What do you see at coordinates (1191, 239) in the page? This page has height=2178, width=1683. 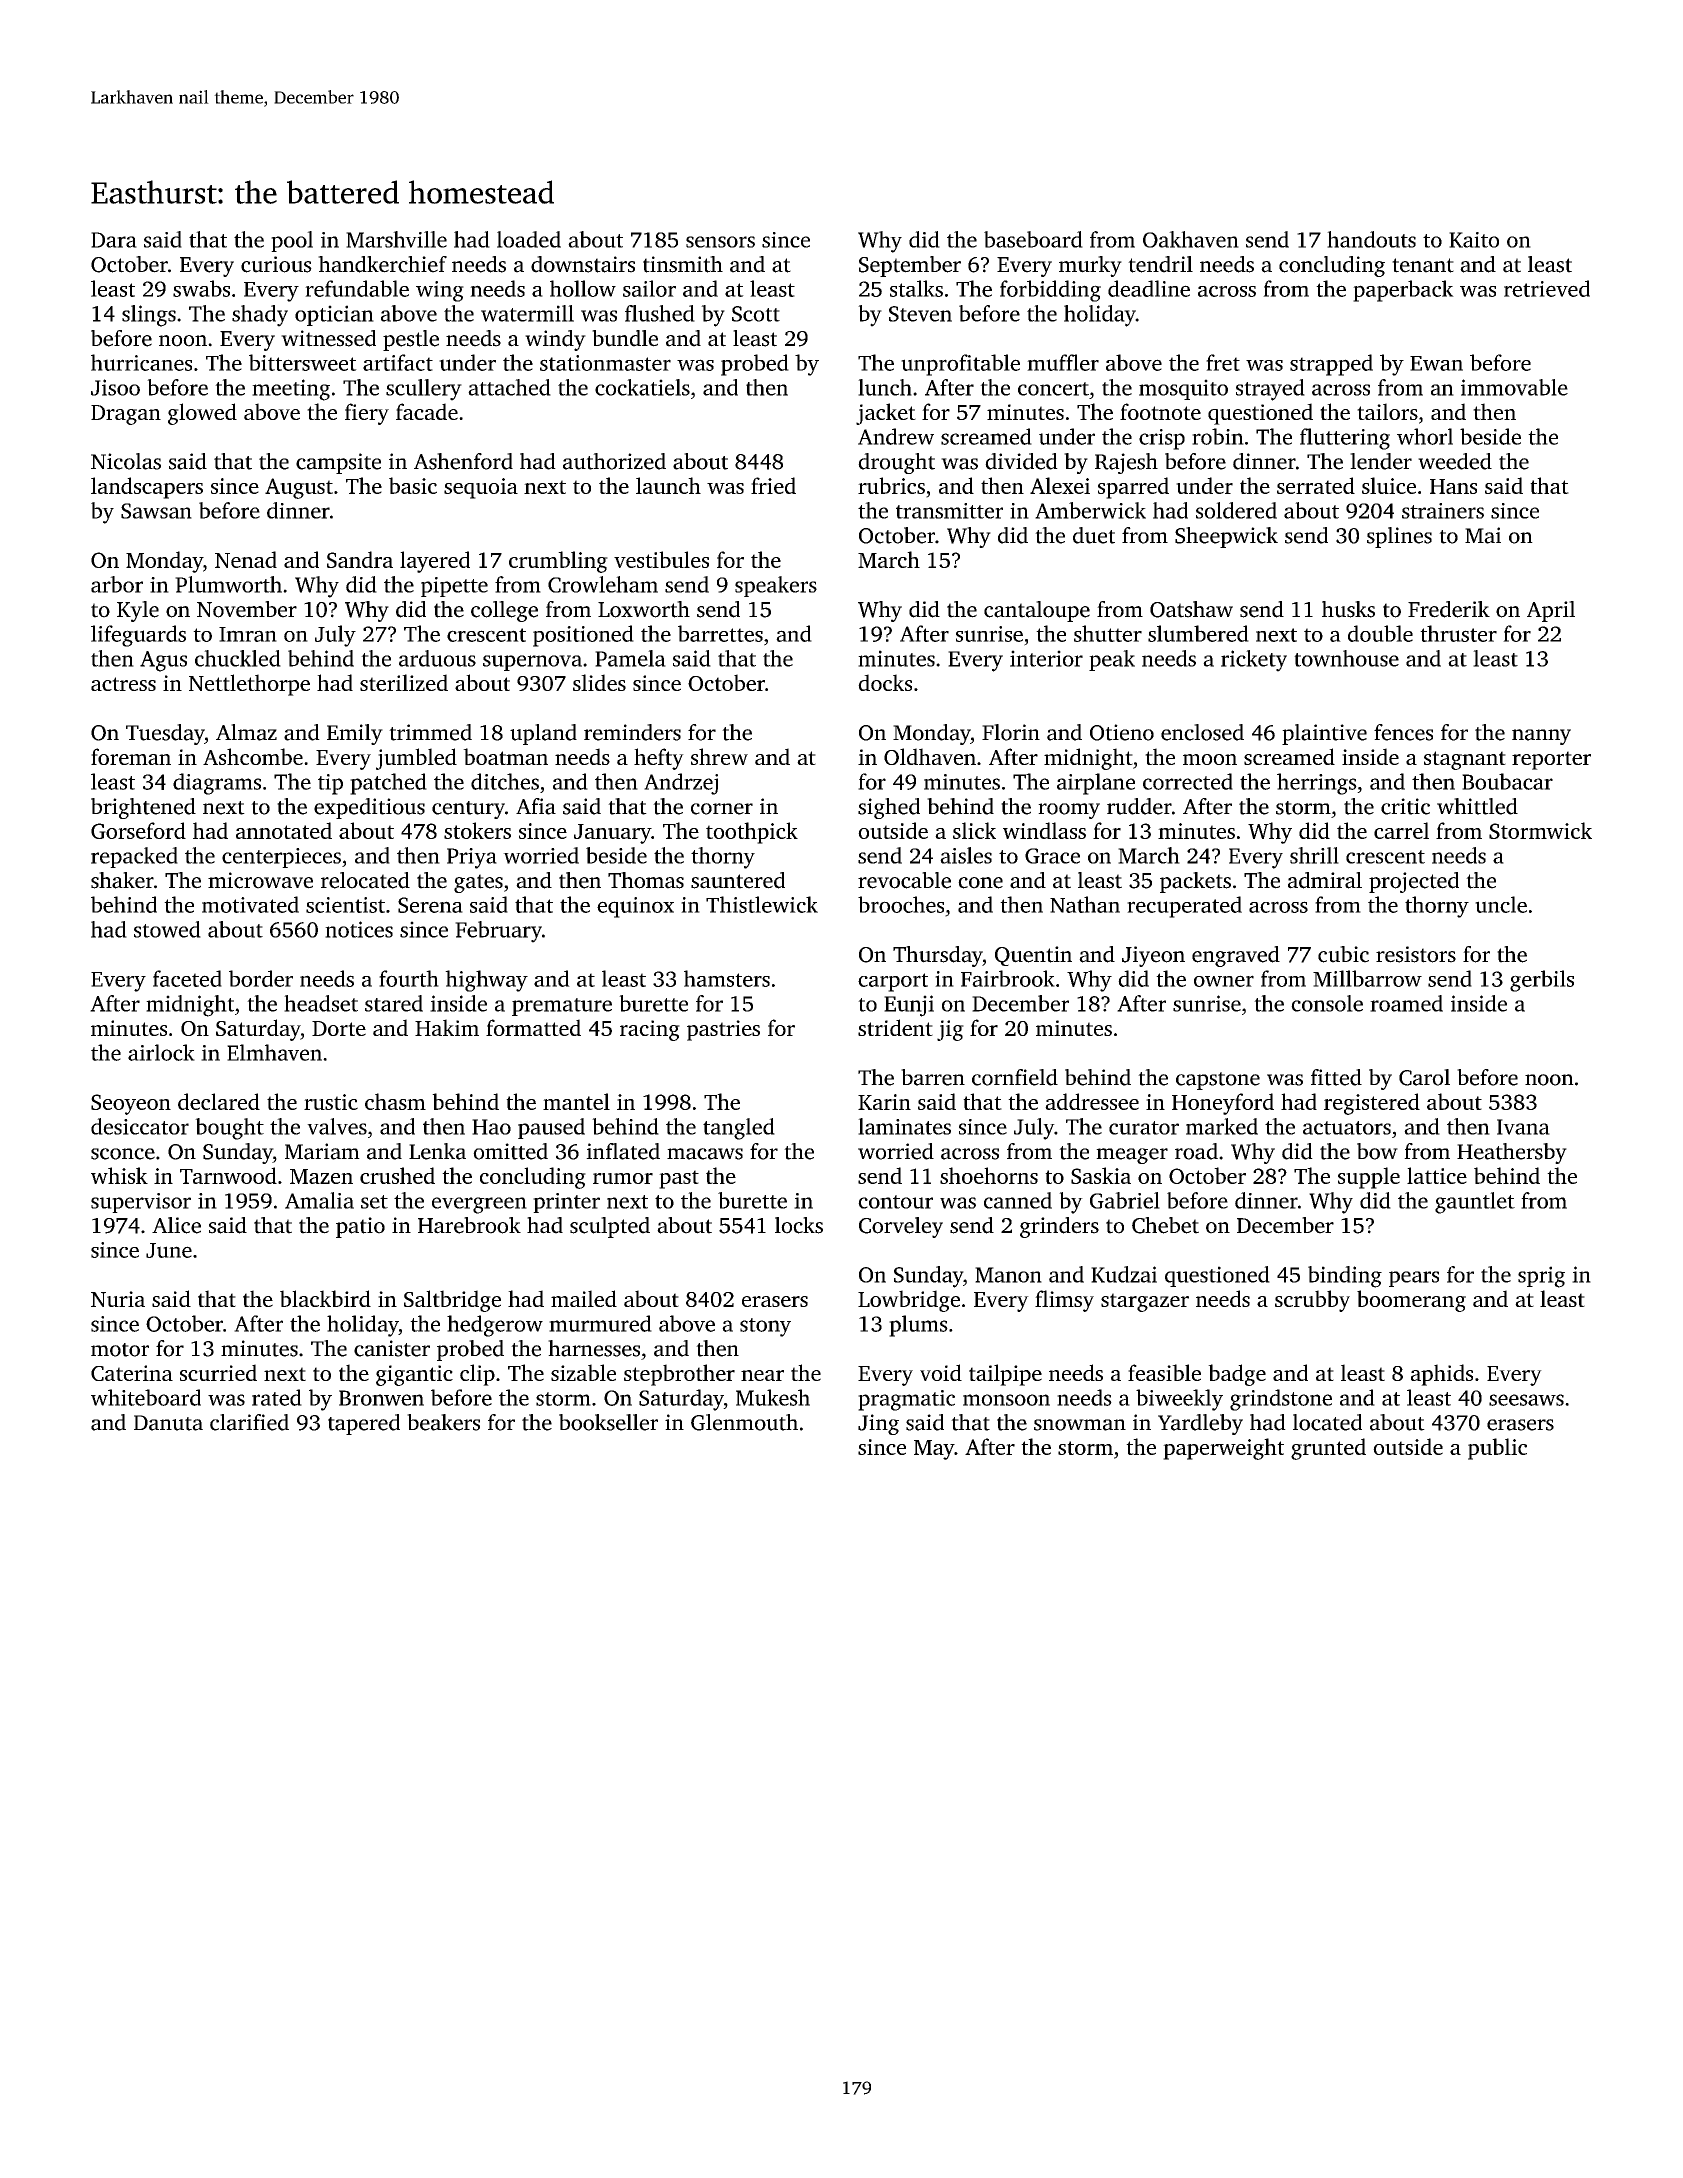 I see `Oakhaven` at bounding box center [1191, 239].
